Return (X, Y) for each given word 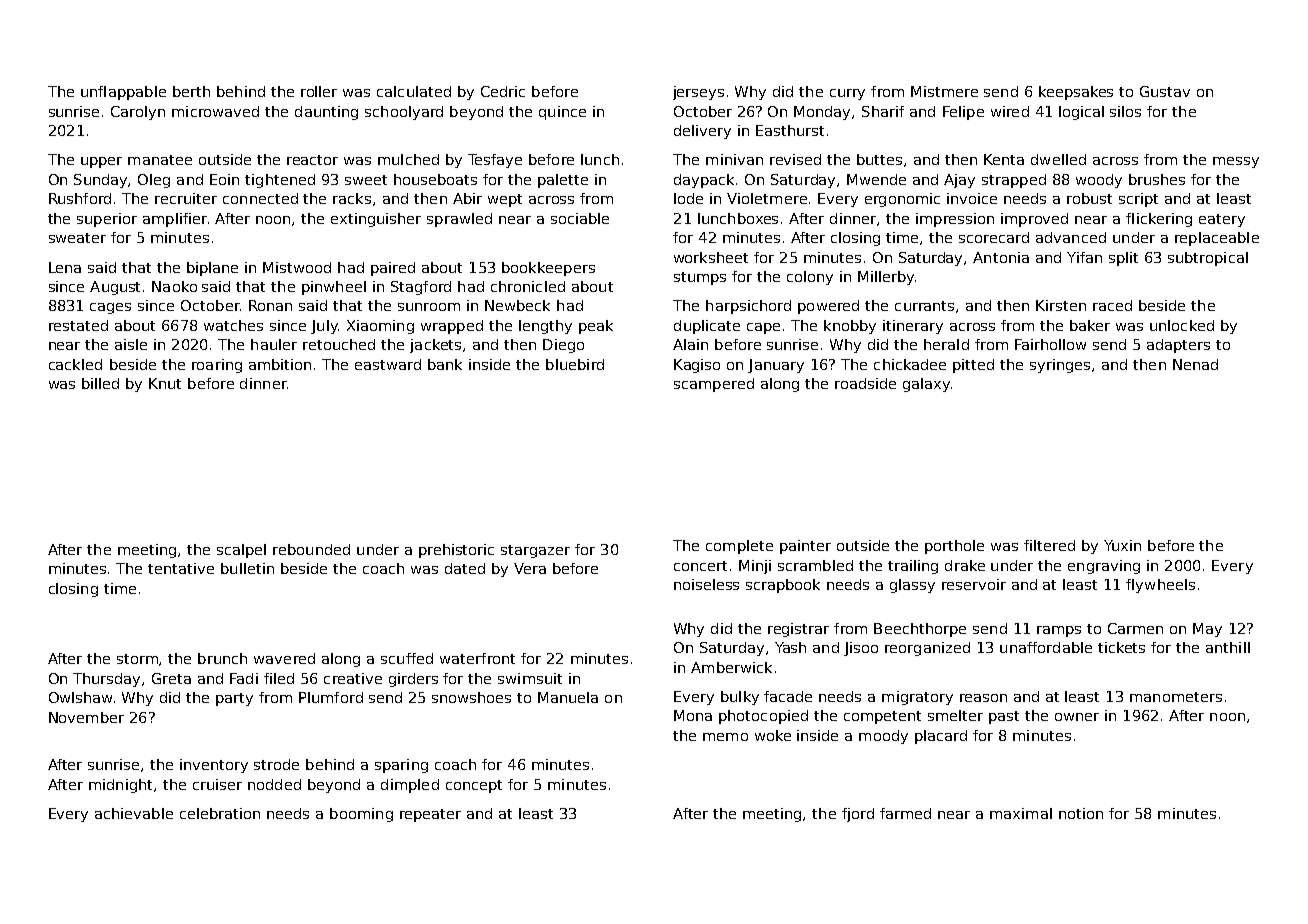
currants (924, 306)
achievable (134, 813)
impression (955, 220)
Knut (165, 383)
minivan (734, 159)
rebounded (311, 549)
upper (101, 162)
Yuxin (1122, 545)
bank (445, 364)
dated (465, 568)
